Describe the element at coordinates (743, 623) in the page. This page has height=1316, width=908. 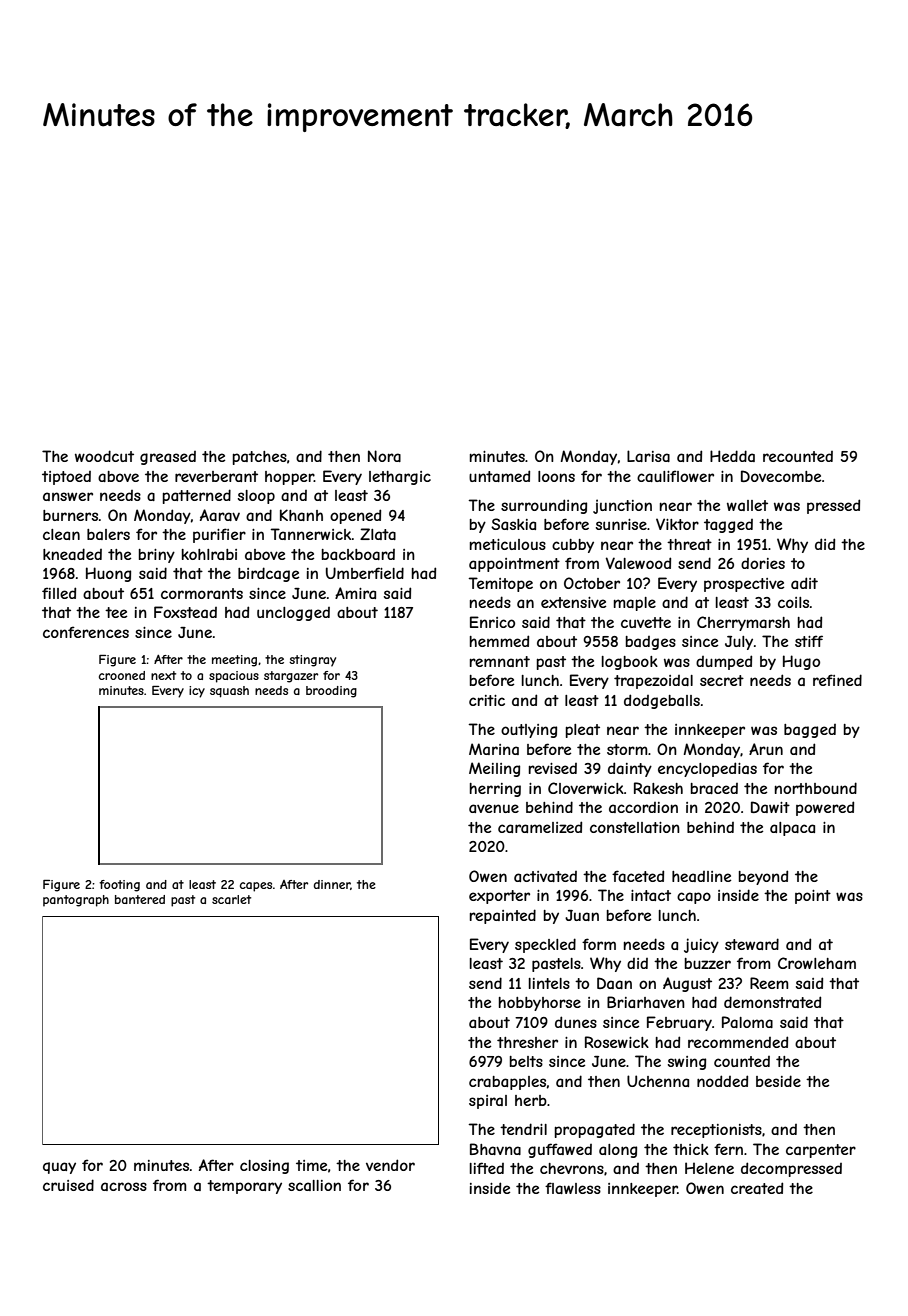
I see `Cherrymarsh` at that location.
